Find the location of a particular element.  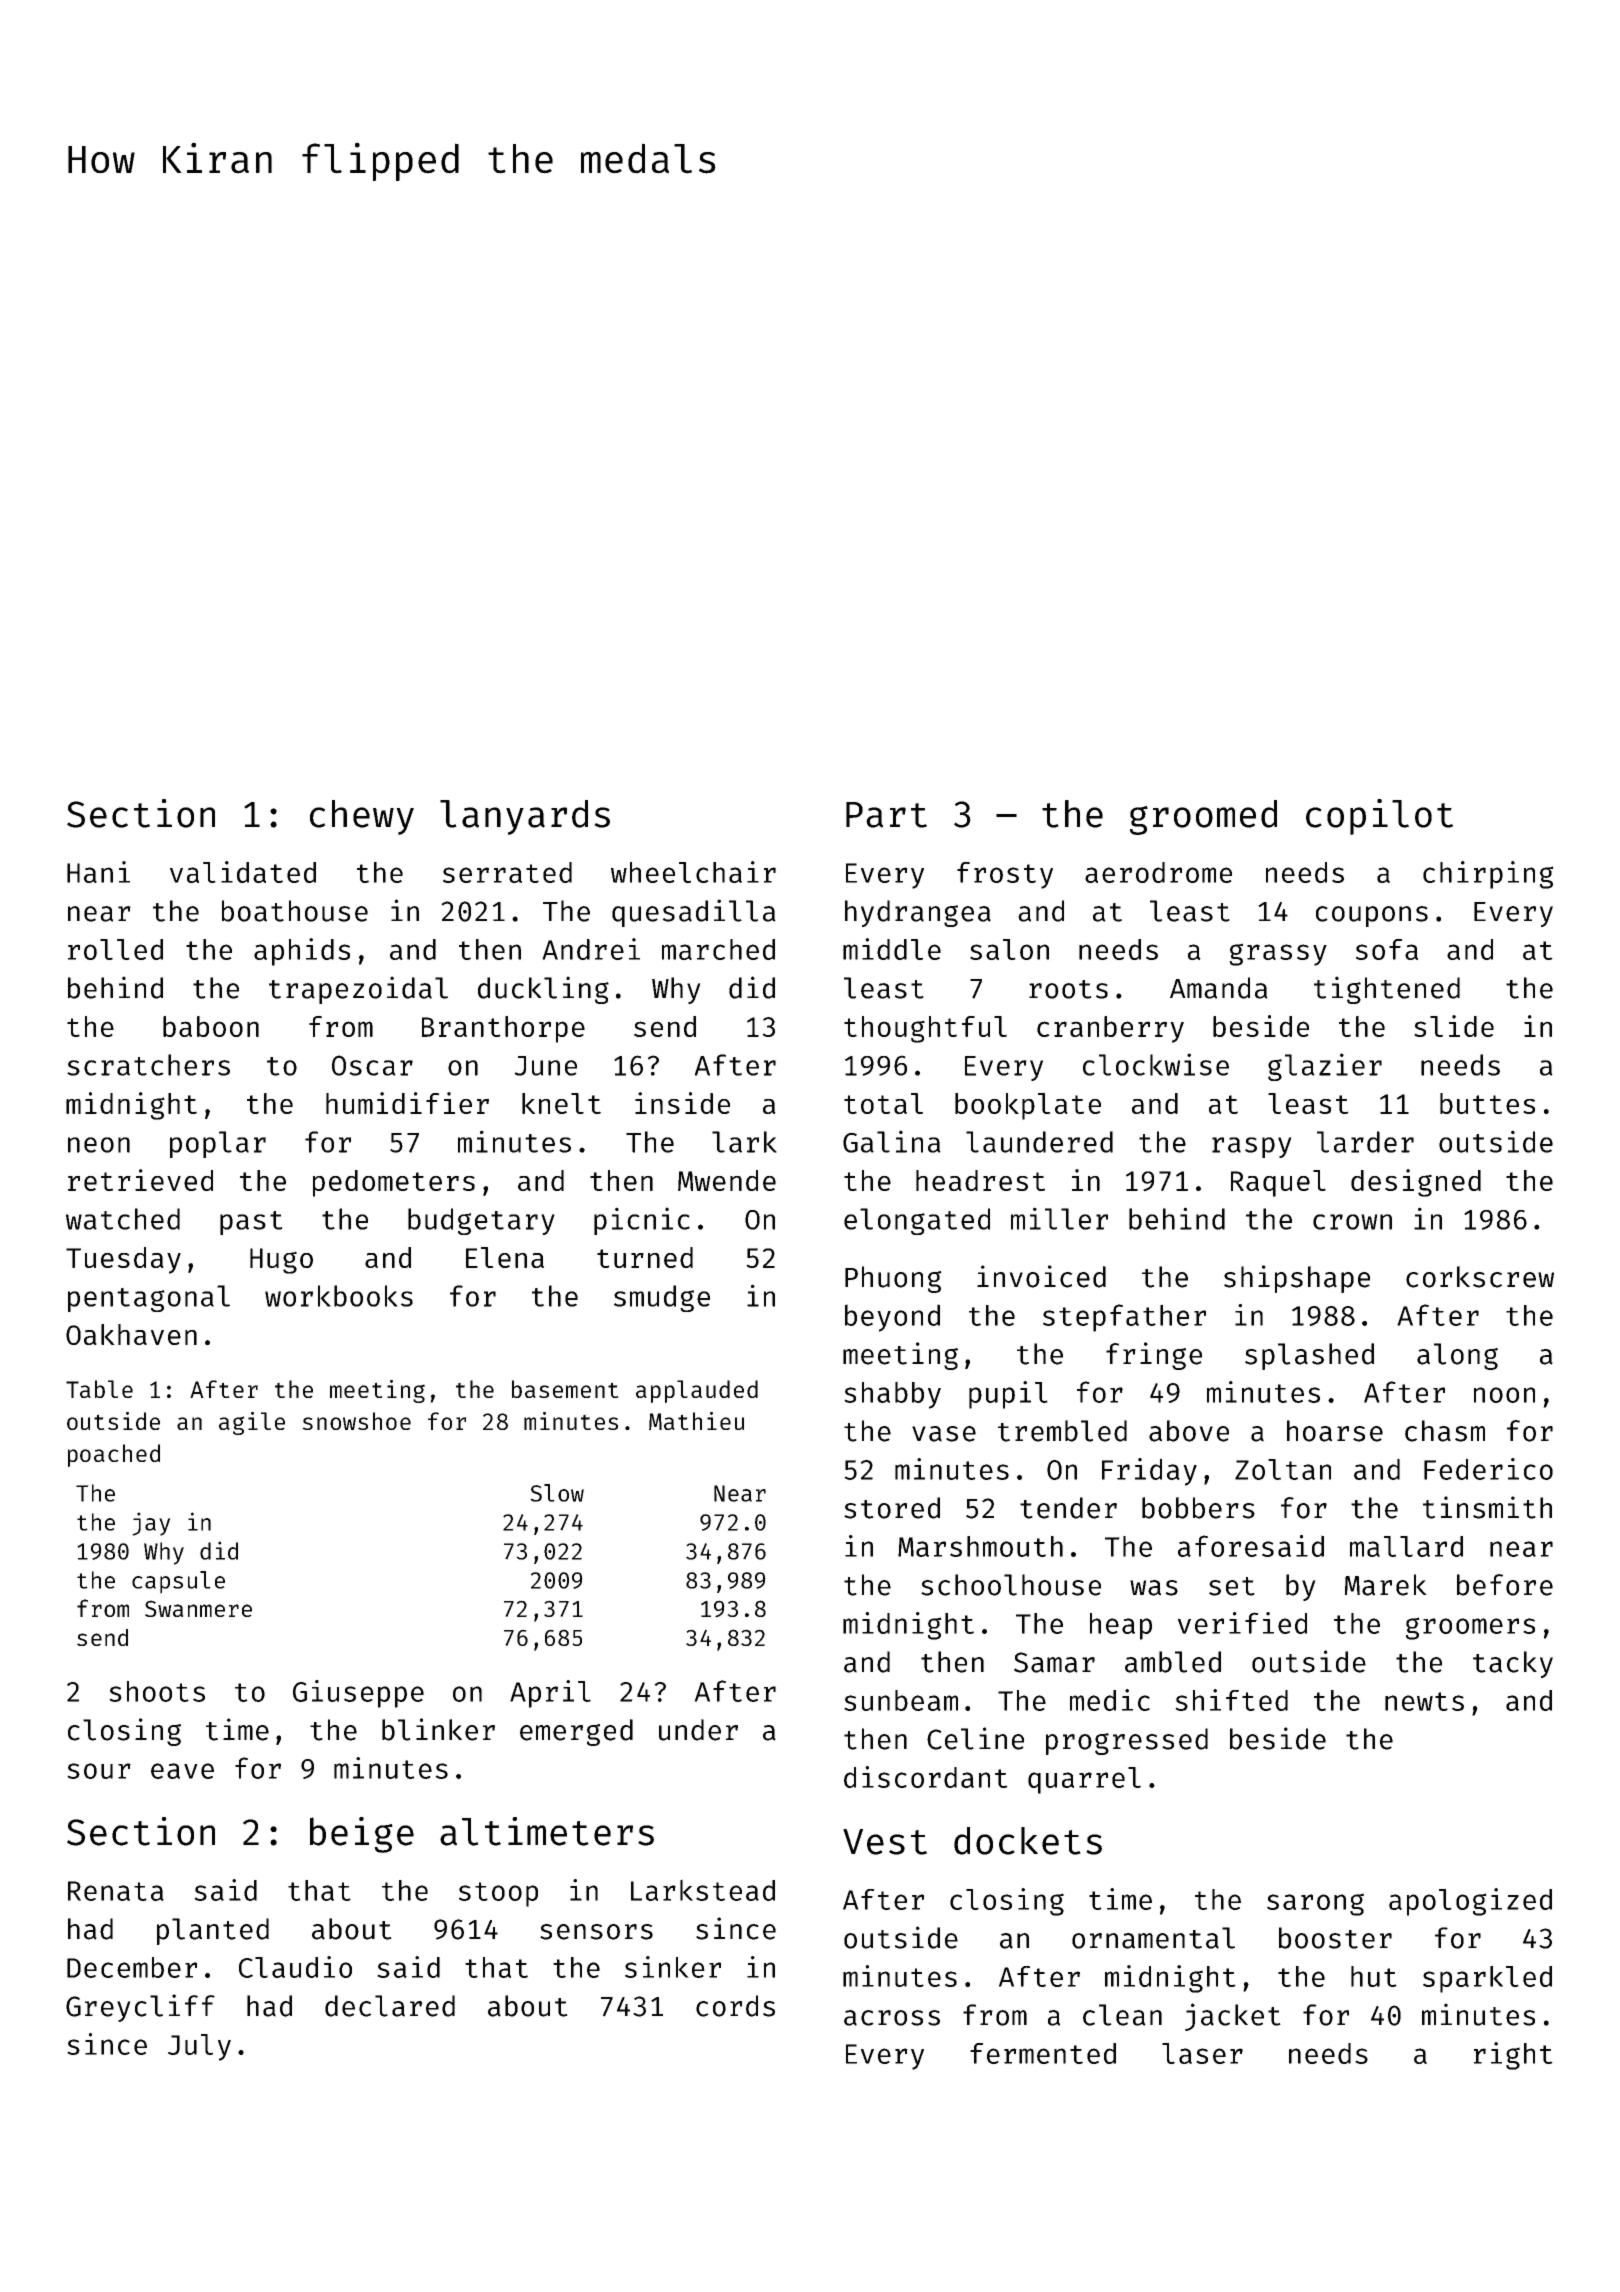

April is located at coordinates (550, 1694).
